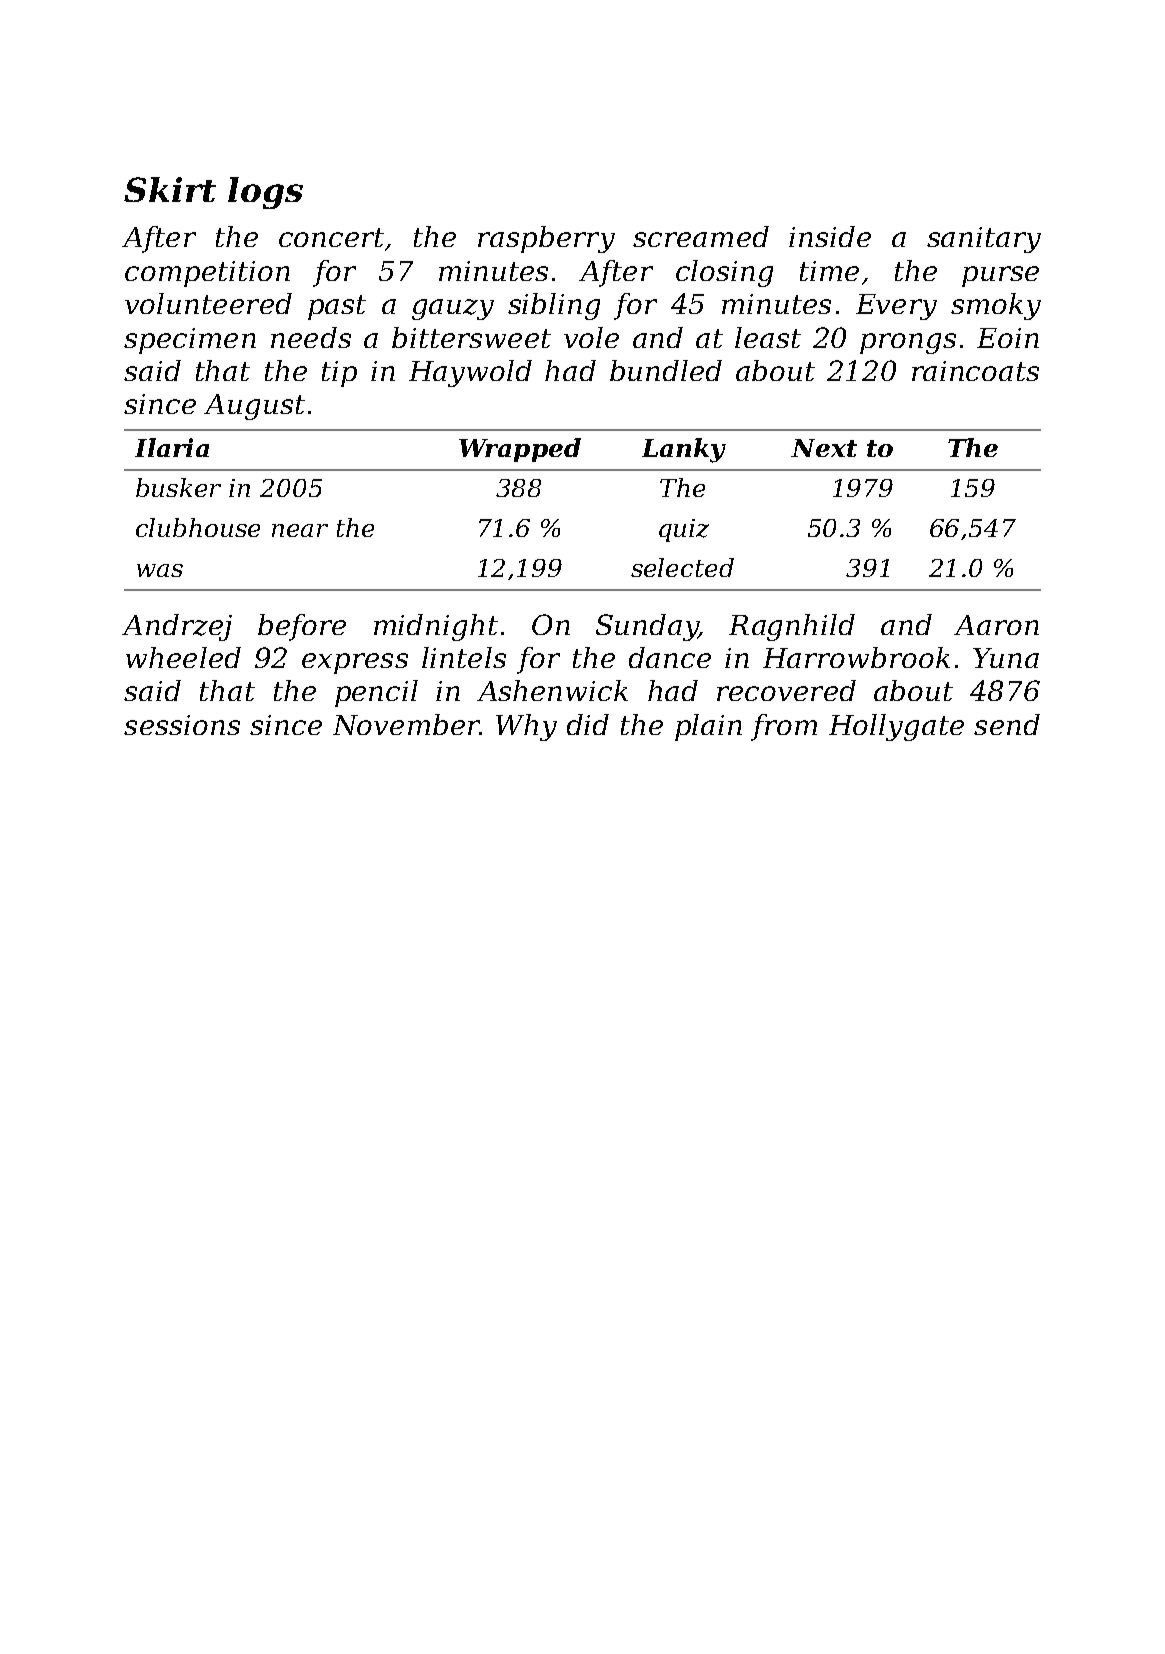 The width and height of the screenshot is (1165, 1654). What do you see at coordinates (824, 448) in the screenshot?
I see `Next` at bounding box center [824, 448].
